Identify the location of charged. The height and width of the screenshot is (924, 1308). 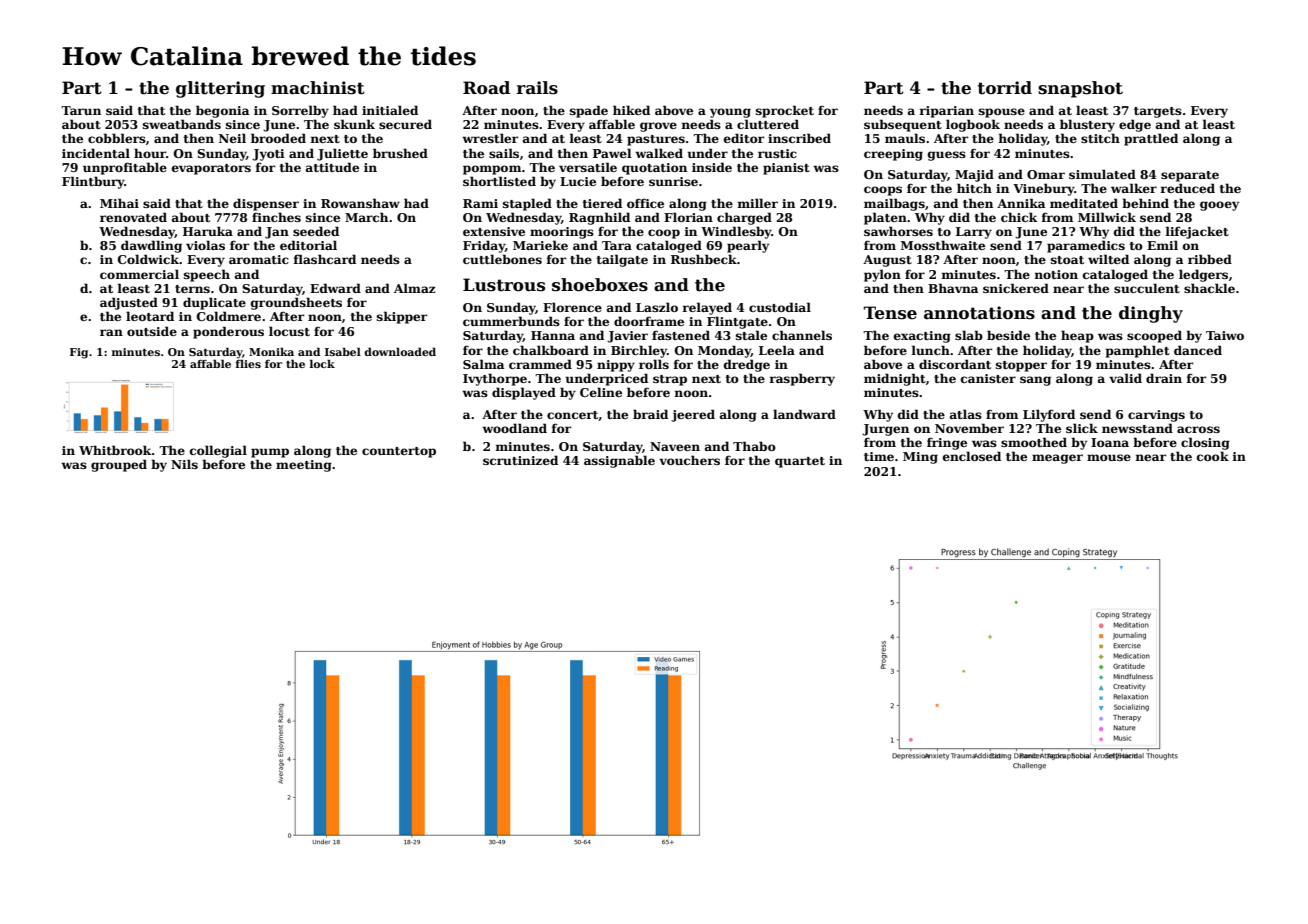
(744, 218).
